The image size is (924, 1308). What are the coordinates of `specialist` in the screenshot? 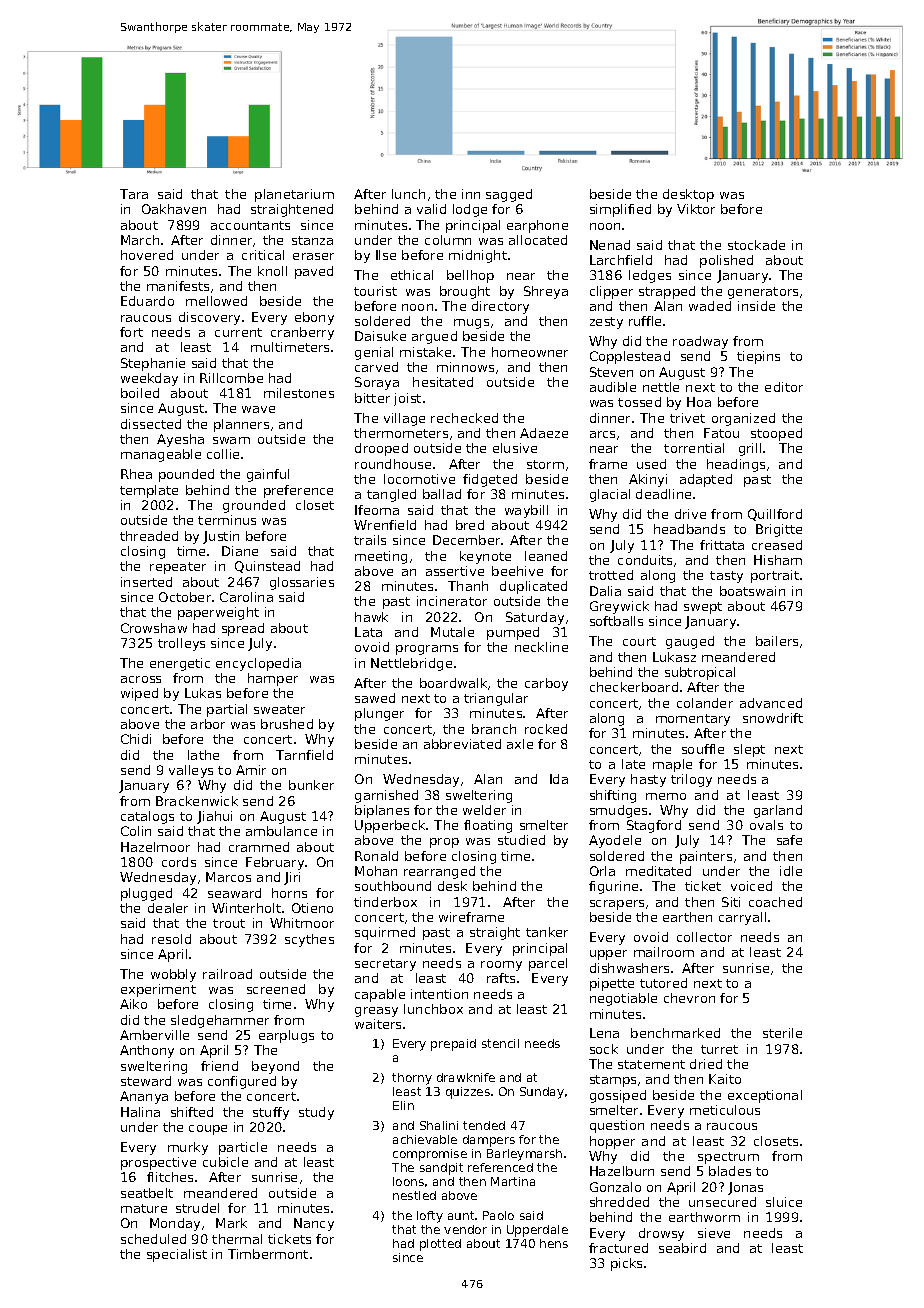 It's located at (177, 1255).
